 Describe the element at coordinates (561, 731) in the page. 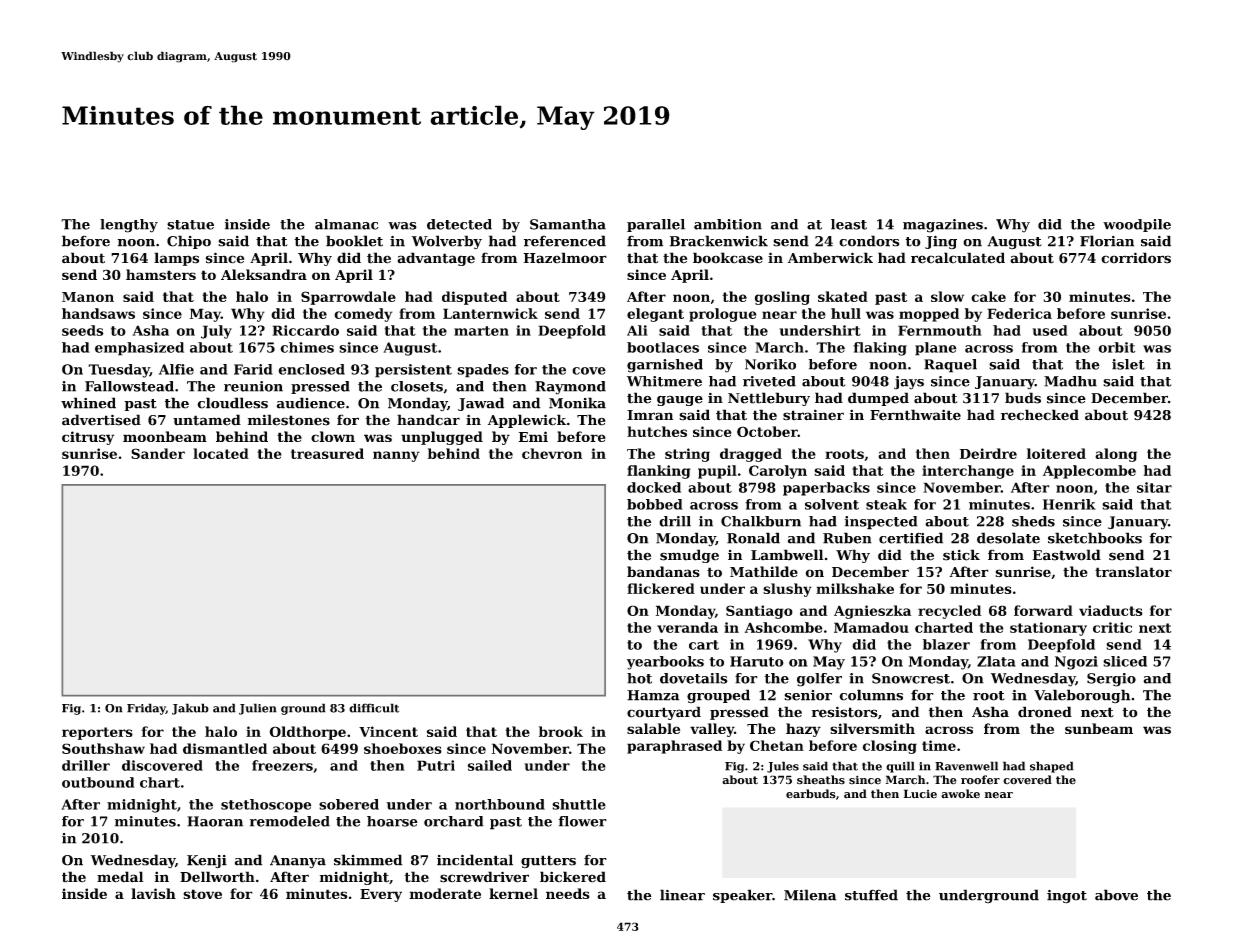

I see `brook` at that location.
